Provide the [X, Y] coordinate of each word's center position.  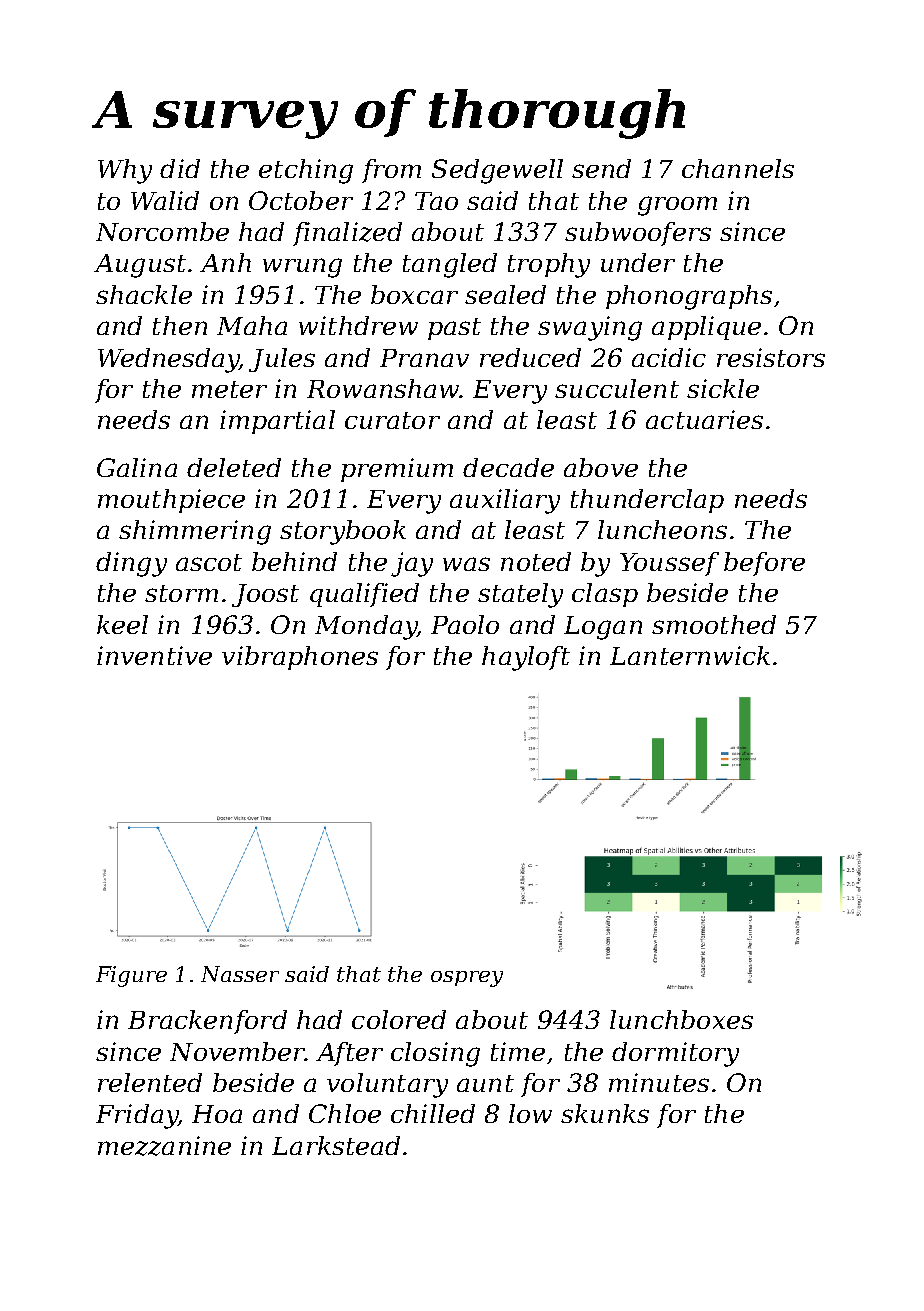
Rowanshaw [383, 388]
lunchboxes [681, 1019]
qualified [364, 595]
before [764, 564]
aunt [485, 1083]
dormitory [675, 1054]
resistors [771, 357]
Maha [252, 325]
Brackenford [207, 1022]
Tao [436, 201]
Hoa [217, 1114]
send [601, 168]
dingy [131, 564]
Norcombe [162, 231]
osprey [467, 979]
